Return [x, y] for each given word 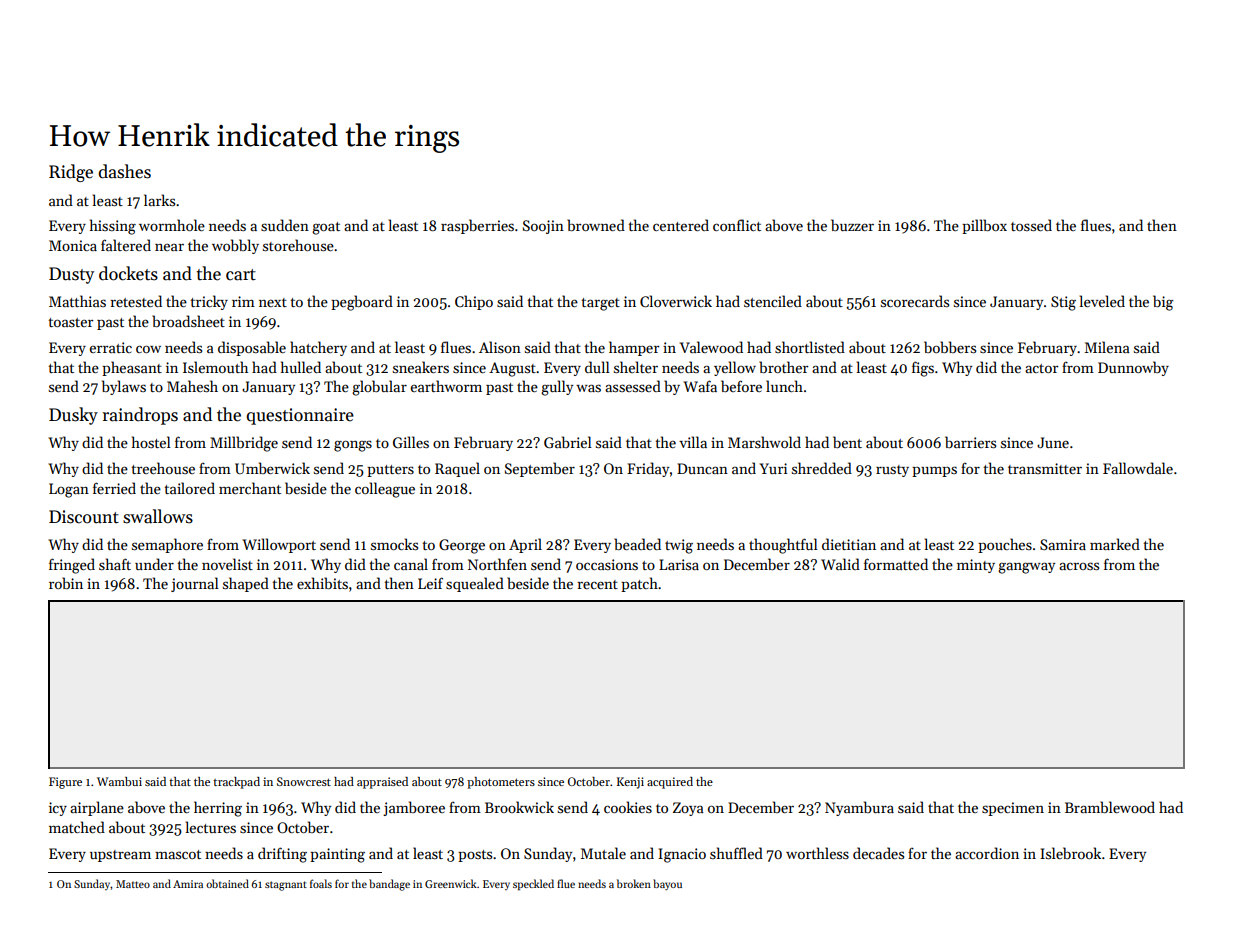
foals [321, 883]
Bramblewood [1110, 807]
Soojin [543, 227]
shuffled [736, 853]
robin [66, 583]
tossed [1031, 225]
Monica [73, 245]
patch [639, 584]
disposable [252, 348]
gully [557, 388]
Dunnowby [1133, 368]
